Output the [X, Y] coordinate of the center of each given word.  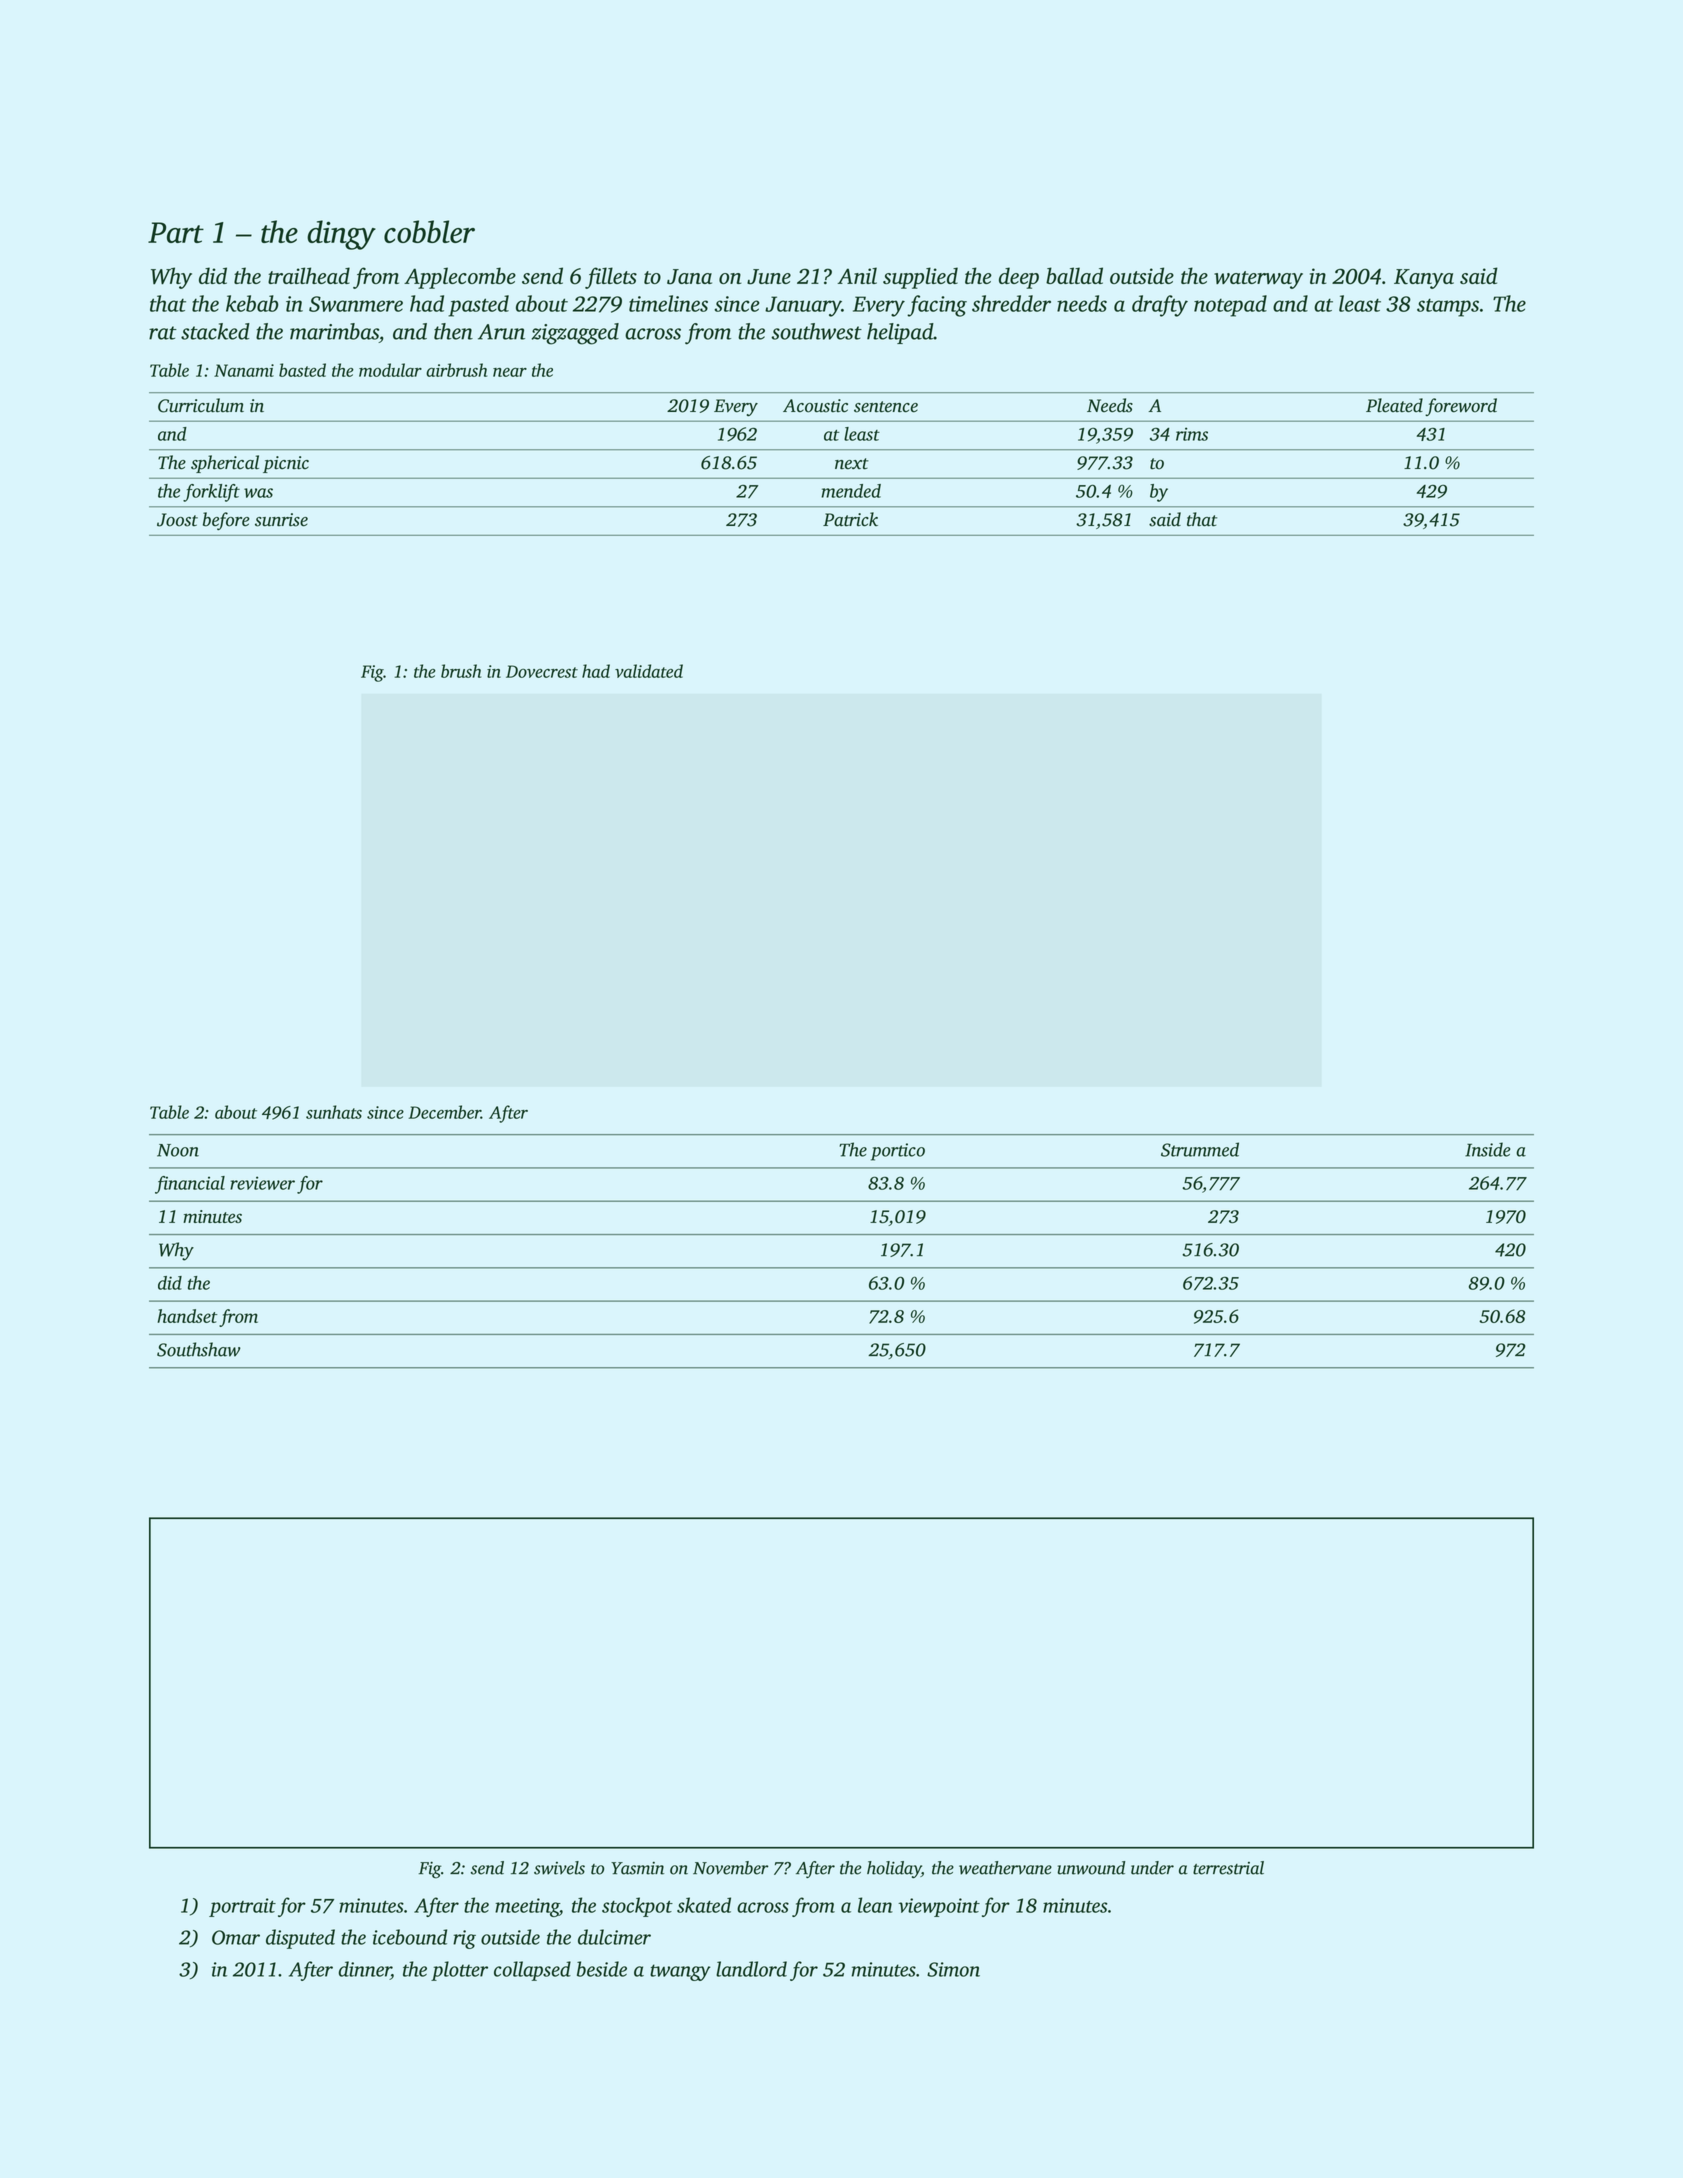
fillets [611, 278]
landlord [751, 1969]
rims [1192, 434]
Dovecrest [542, 671]
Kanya [1424, 279]
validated [649, 671]
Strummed [1200, 1149]
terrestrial [1228, 1868]
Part [176, 232]
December [445, 1112]
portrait [242, 1907]
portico [898, 1152]
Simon [953, 1969]
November [731, 1868]
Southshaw [199, 1349]
